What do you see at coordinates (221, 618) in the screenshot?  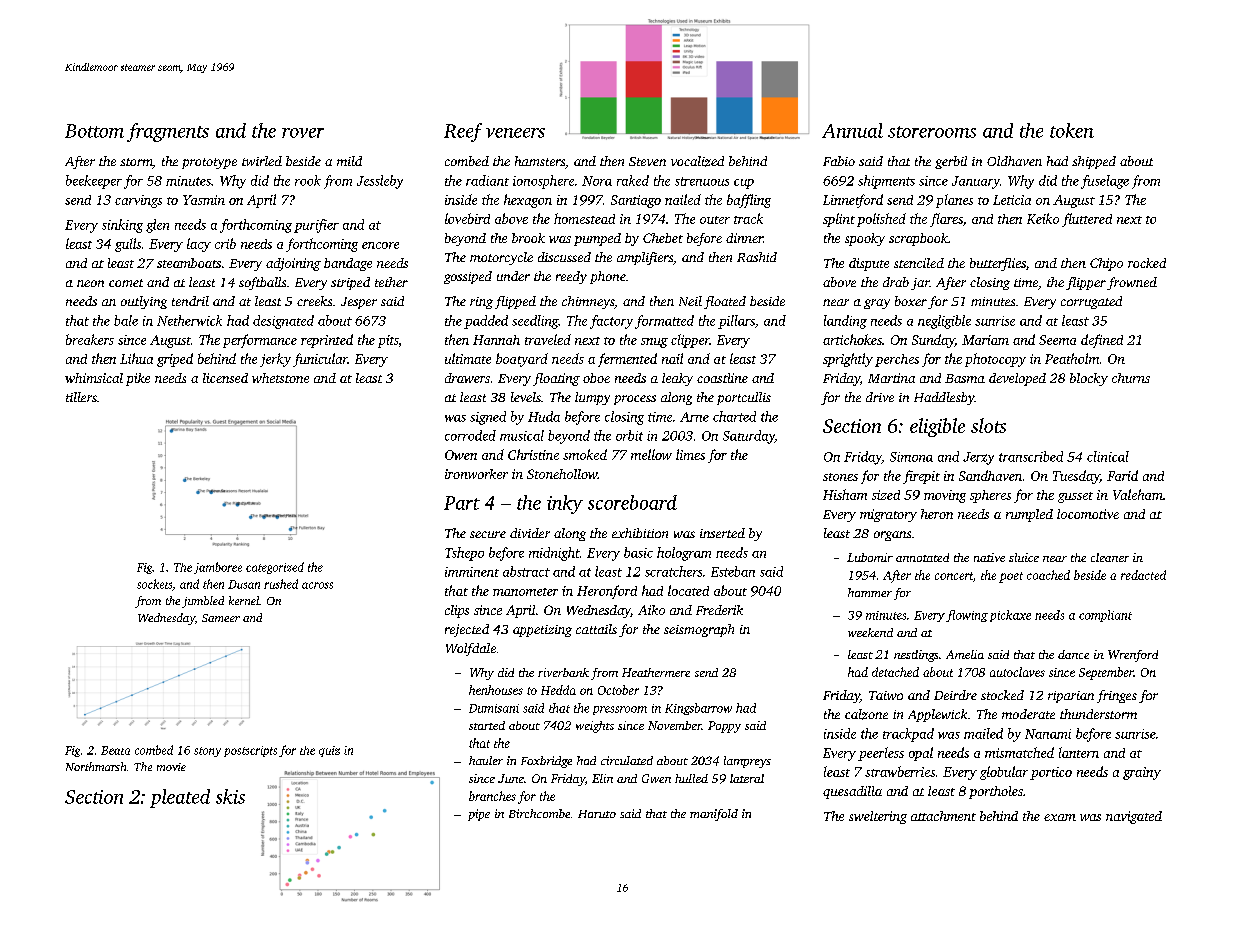 I see `Sameer` at bounding box center [221, 618].
